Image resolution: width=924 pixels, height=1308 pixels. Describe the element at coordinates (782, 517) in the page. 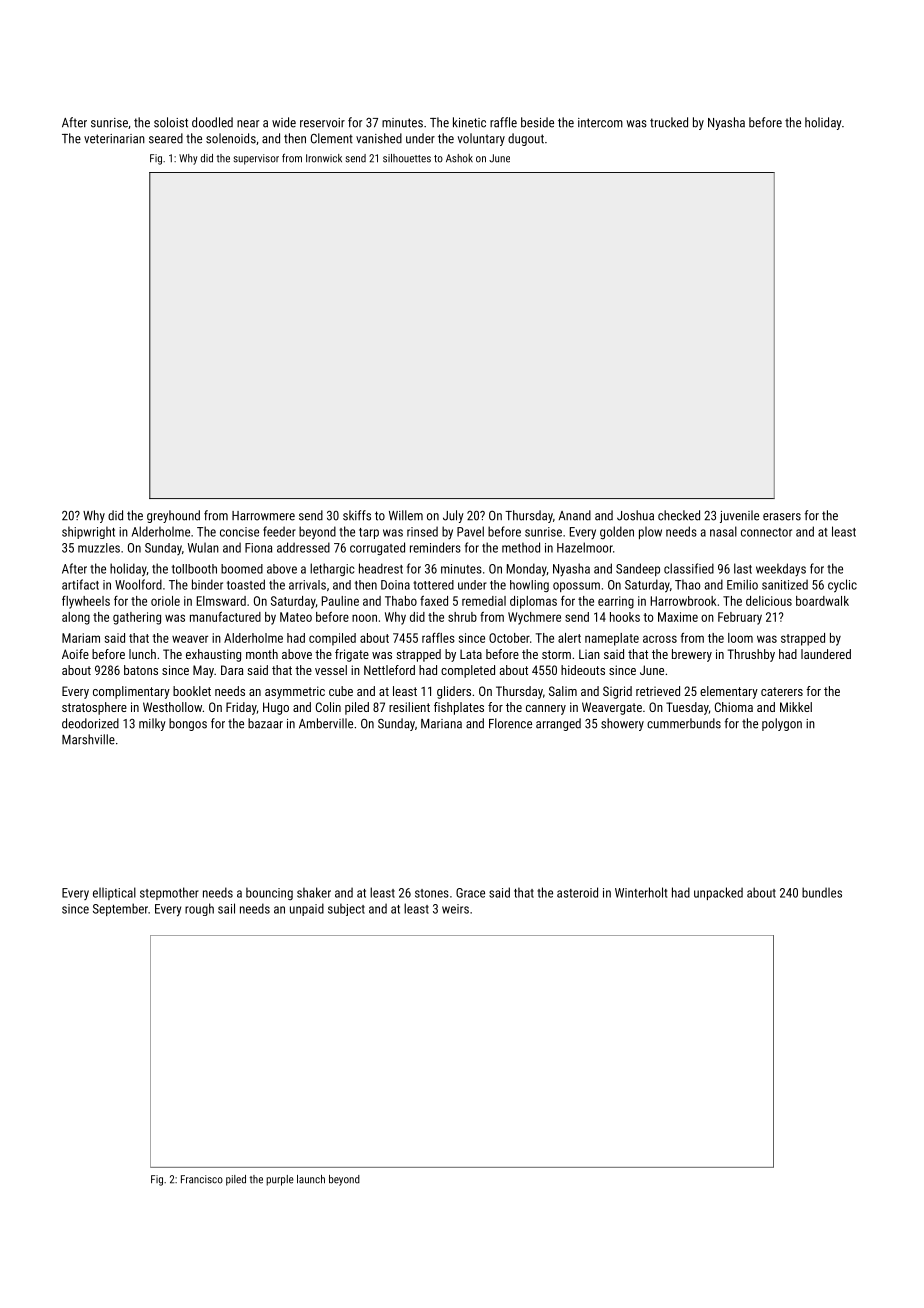

I see `erasers` at that location.
